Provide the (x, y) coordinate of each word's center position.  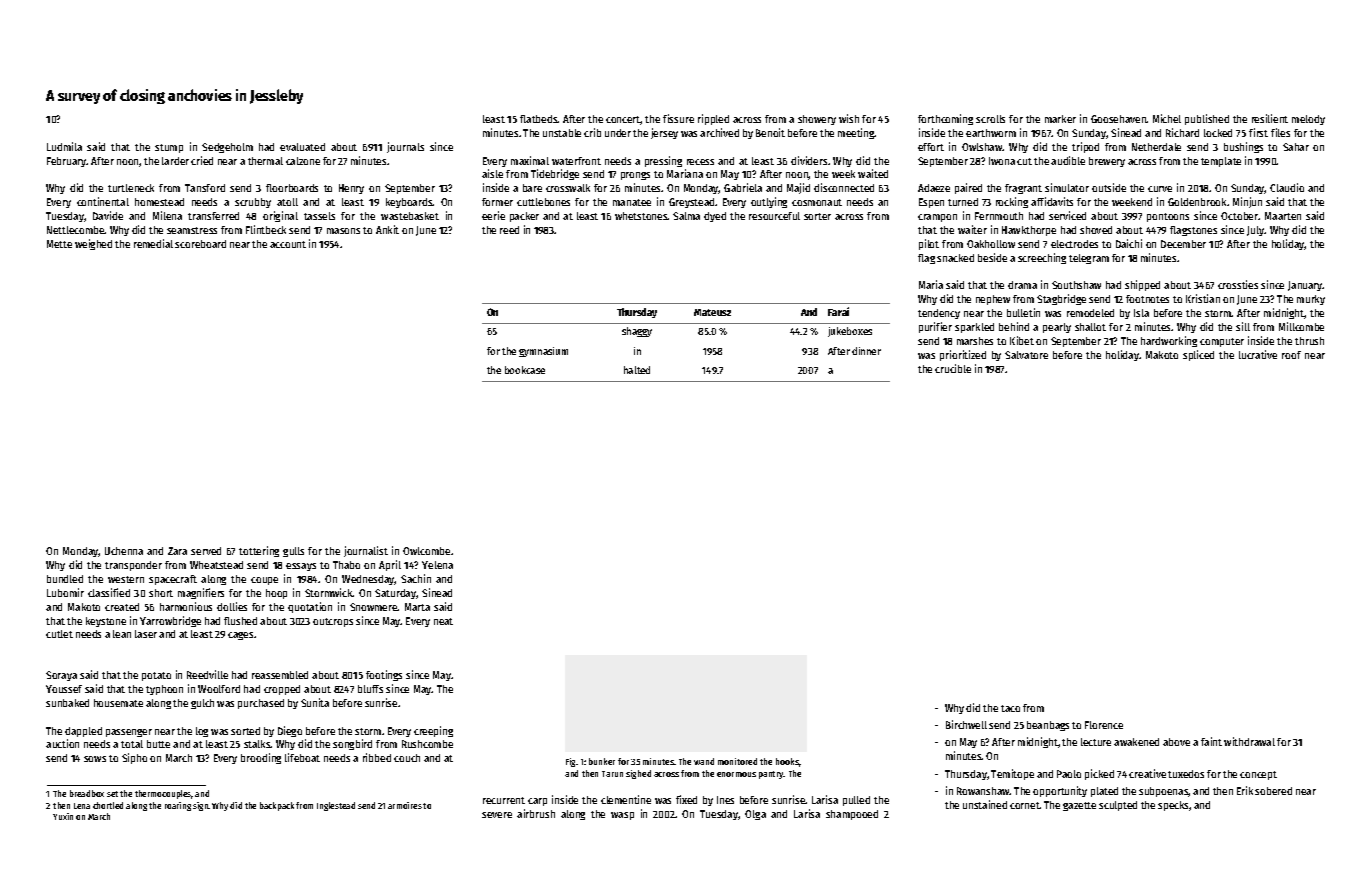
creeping (433, 731)
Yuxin (63, 816)
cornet (1025, 805)
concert (623, 120)
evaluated (302, 147)
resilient (1270, 118)
